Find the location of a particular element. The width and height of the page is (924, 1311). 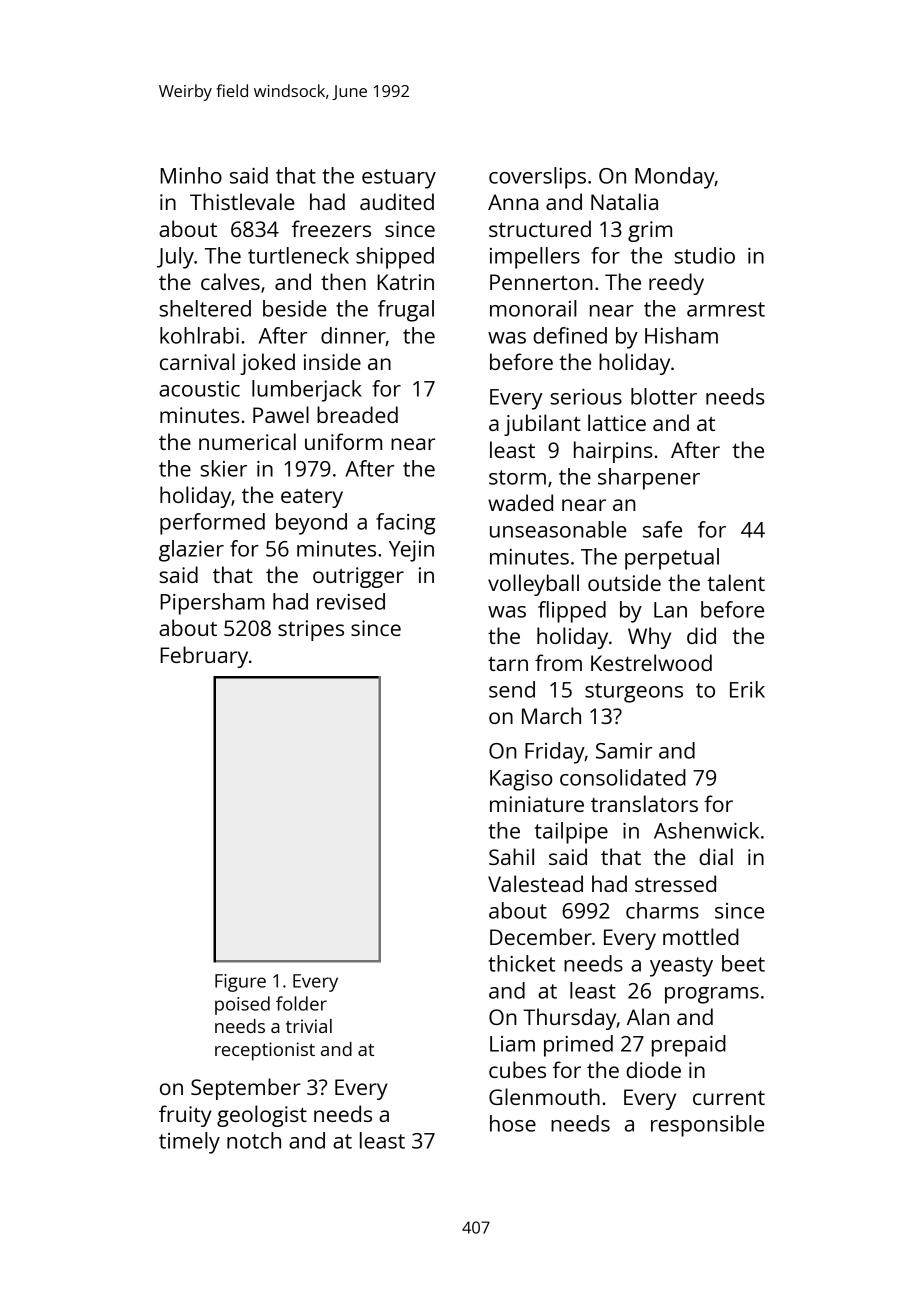

Figure is located at coordinates (240, 983).
